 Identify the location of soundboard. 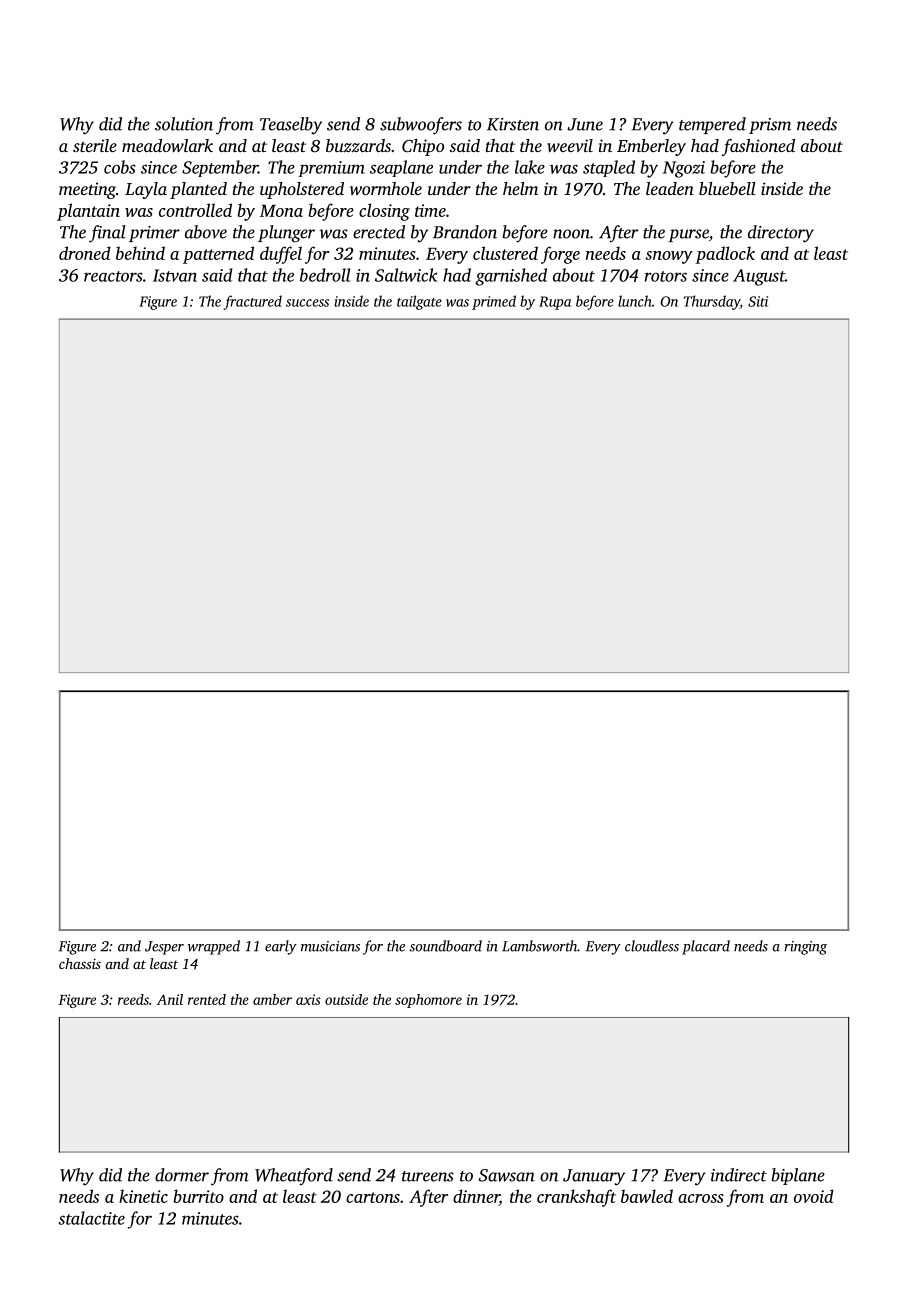
(446, 946).
